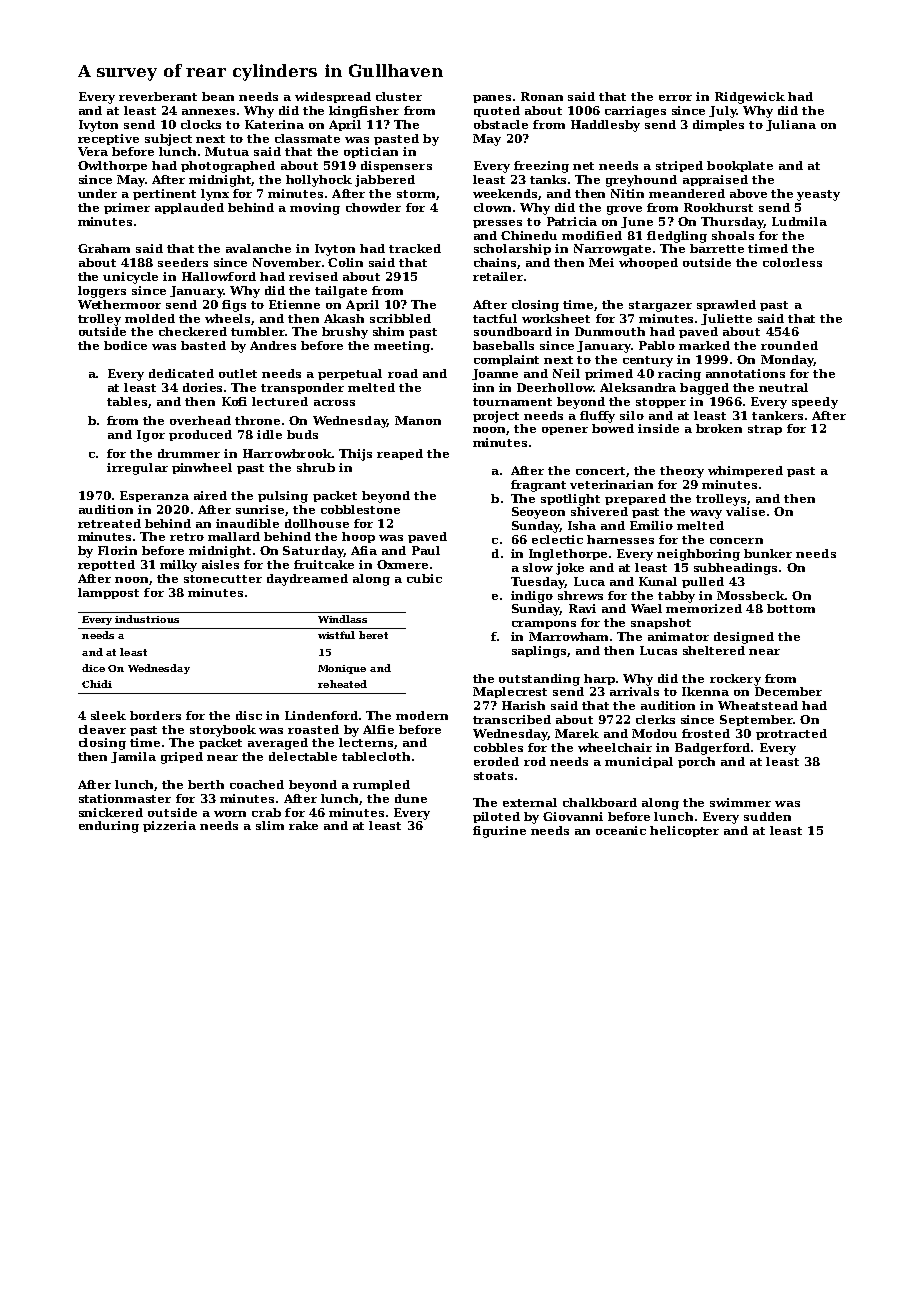  I want to click on Juliana, so click(791, 125).
